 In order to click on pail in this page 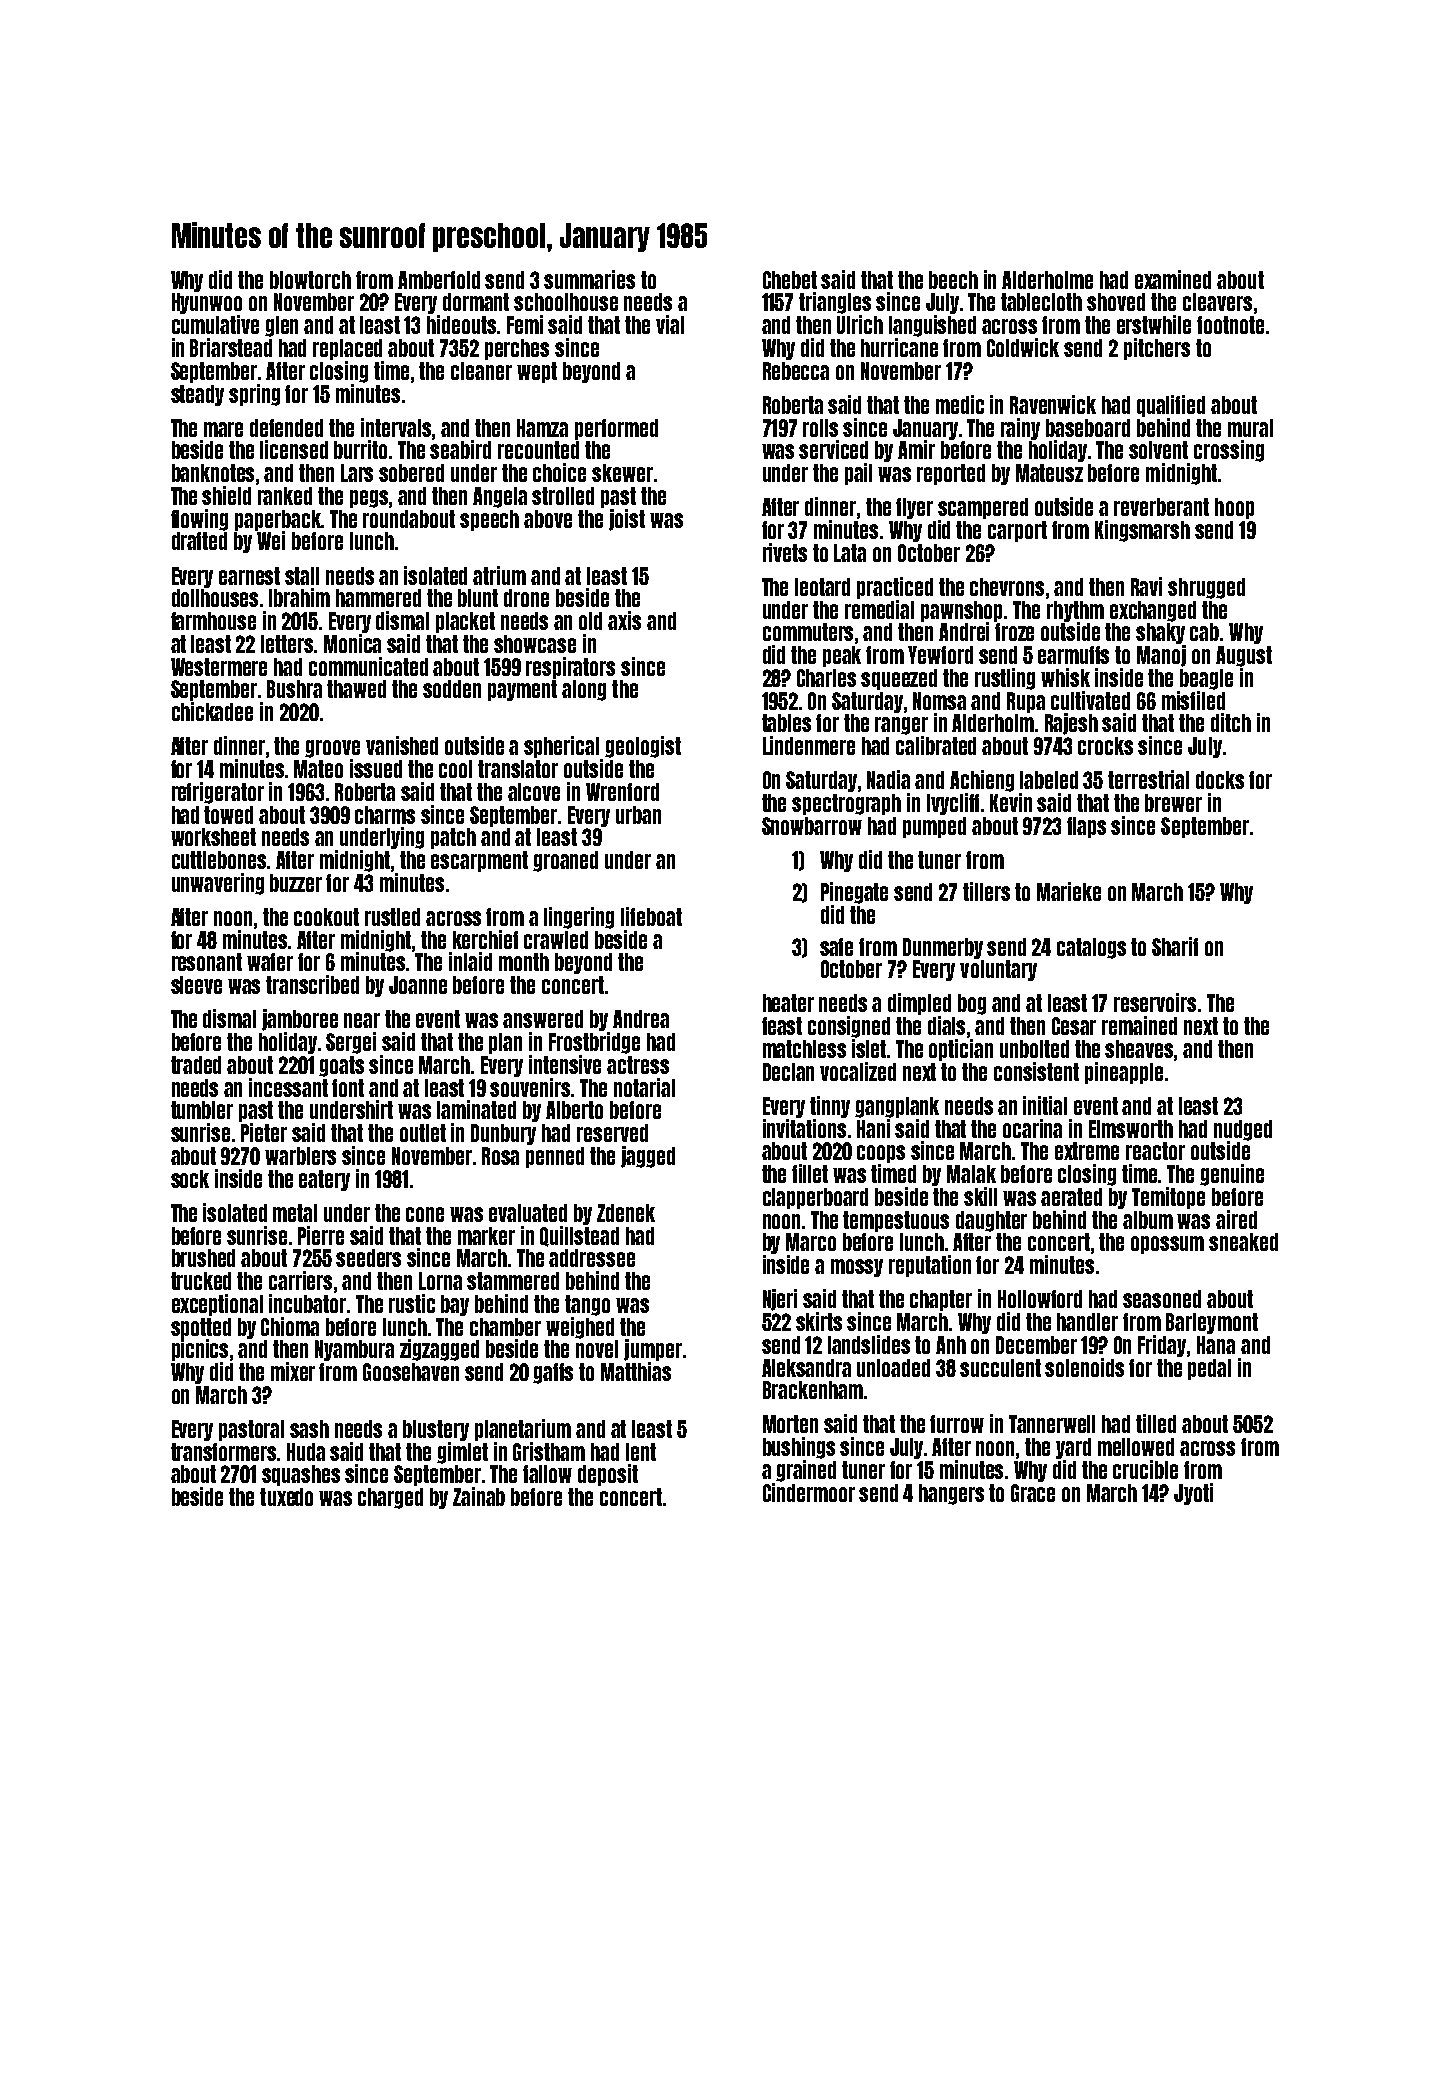, I will do `click(858, 474)`.
